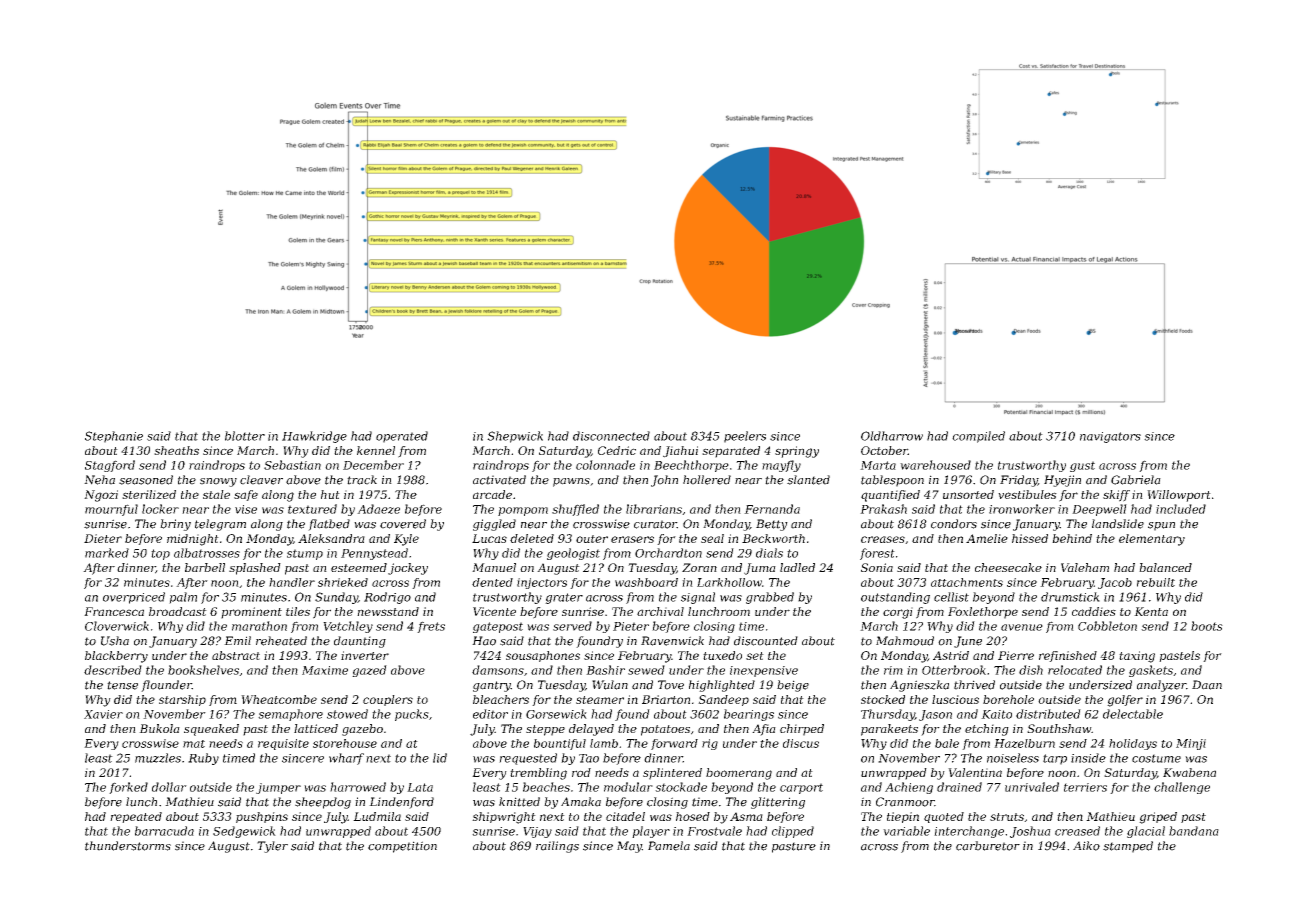 This screenshot has width=1308, height=924. I want to click on Briarton, so click(666, 699).
